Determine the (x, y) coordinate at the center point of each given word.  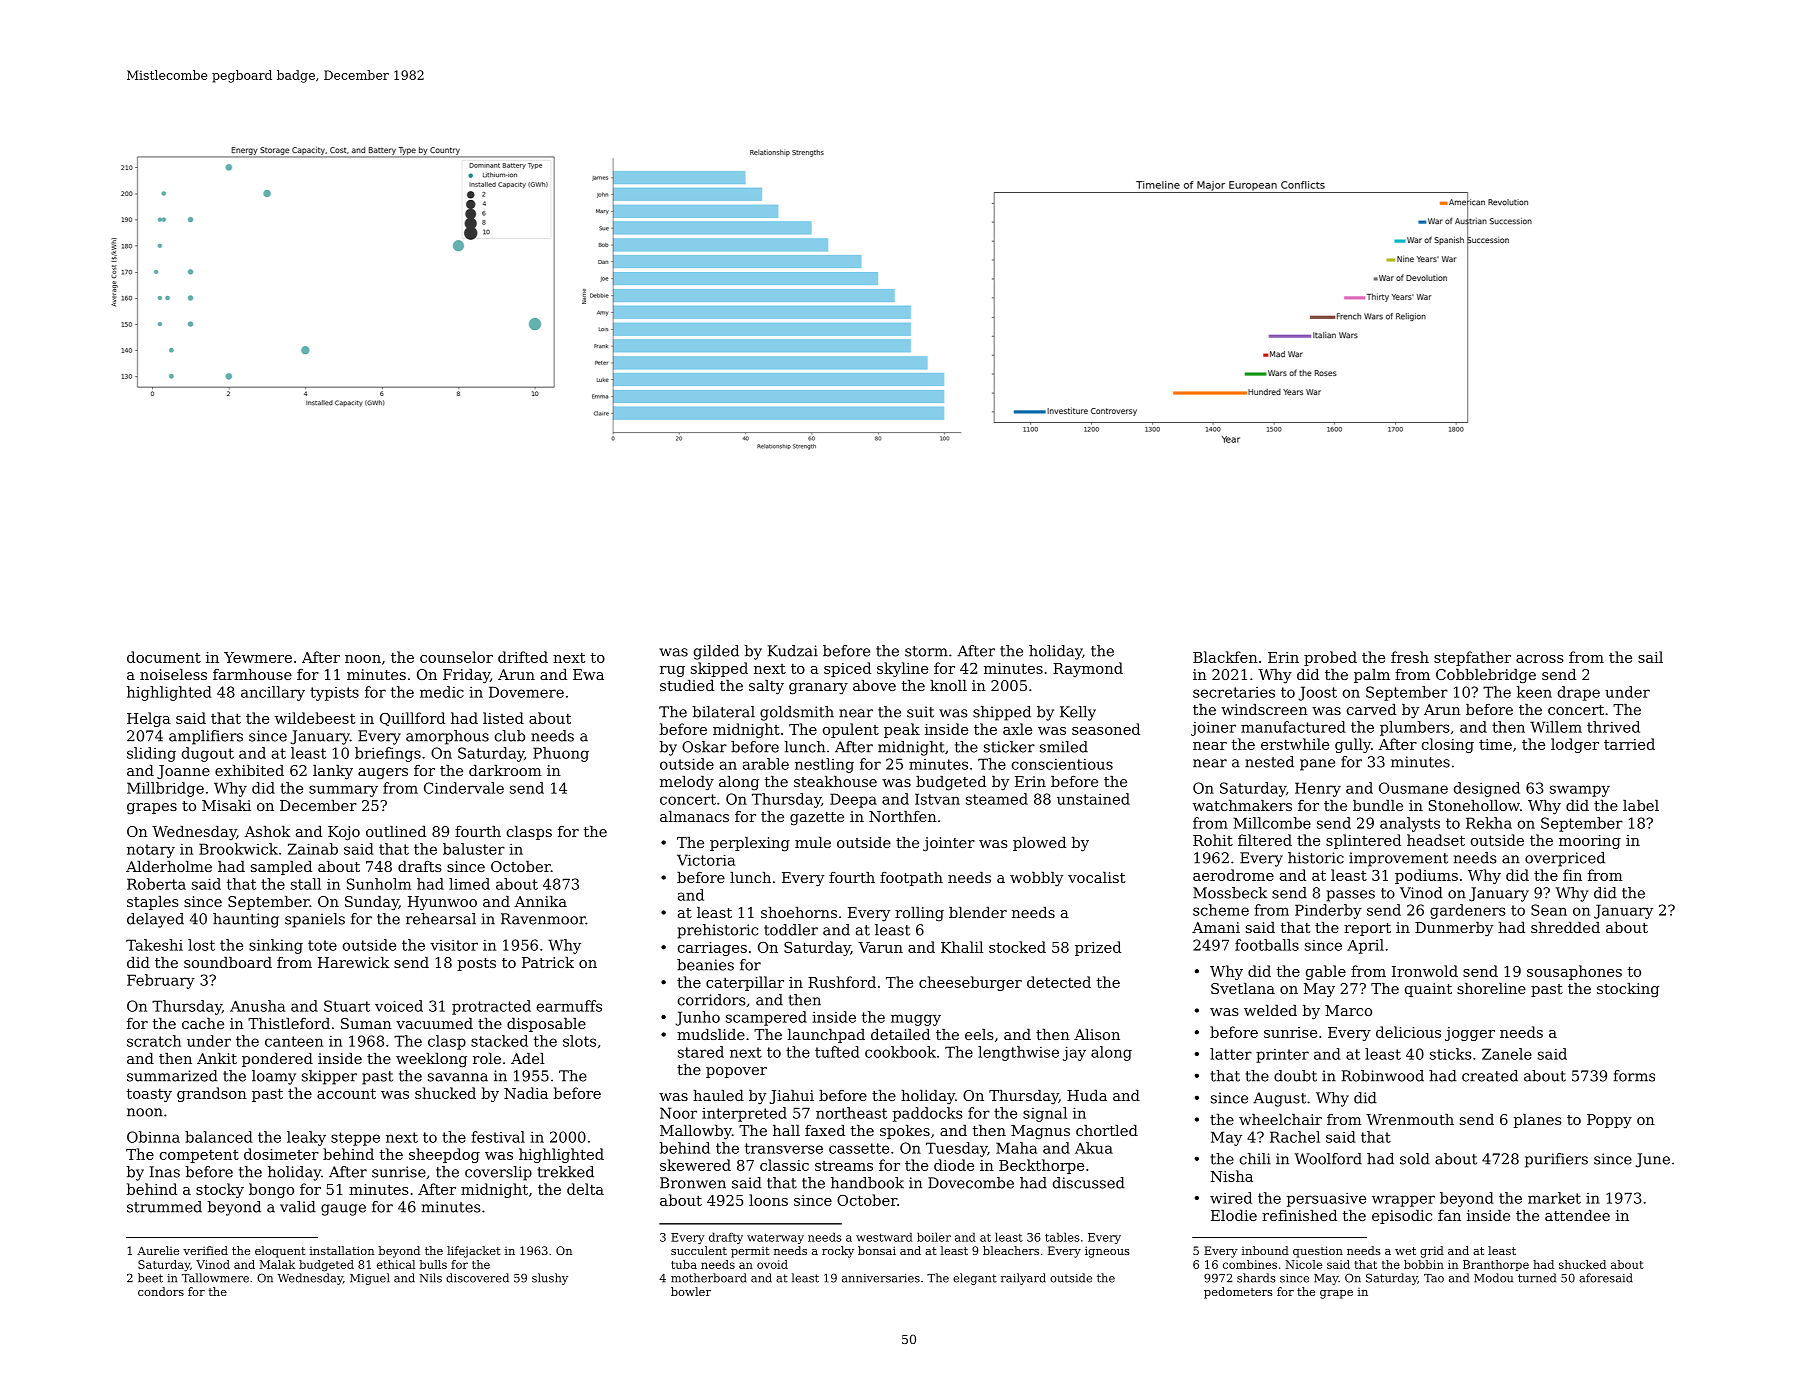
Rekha (1489, 823)
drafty (726, 1238)
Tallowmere (215, 1278)
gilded (716, 652)
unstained (1093, 799)
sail (1650, 657)
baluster (474, 849)
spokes (905, 1132)
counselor (456, 657)
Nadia (526, 1093)
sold (1415, 1159)
